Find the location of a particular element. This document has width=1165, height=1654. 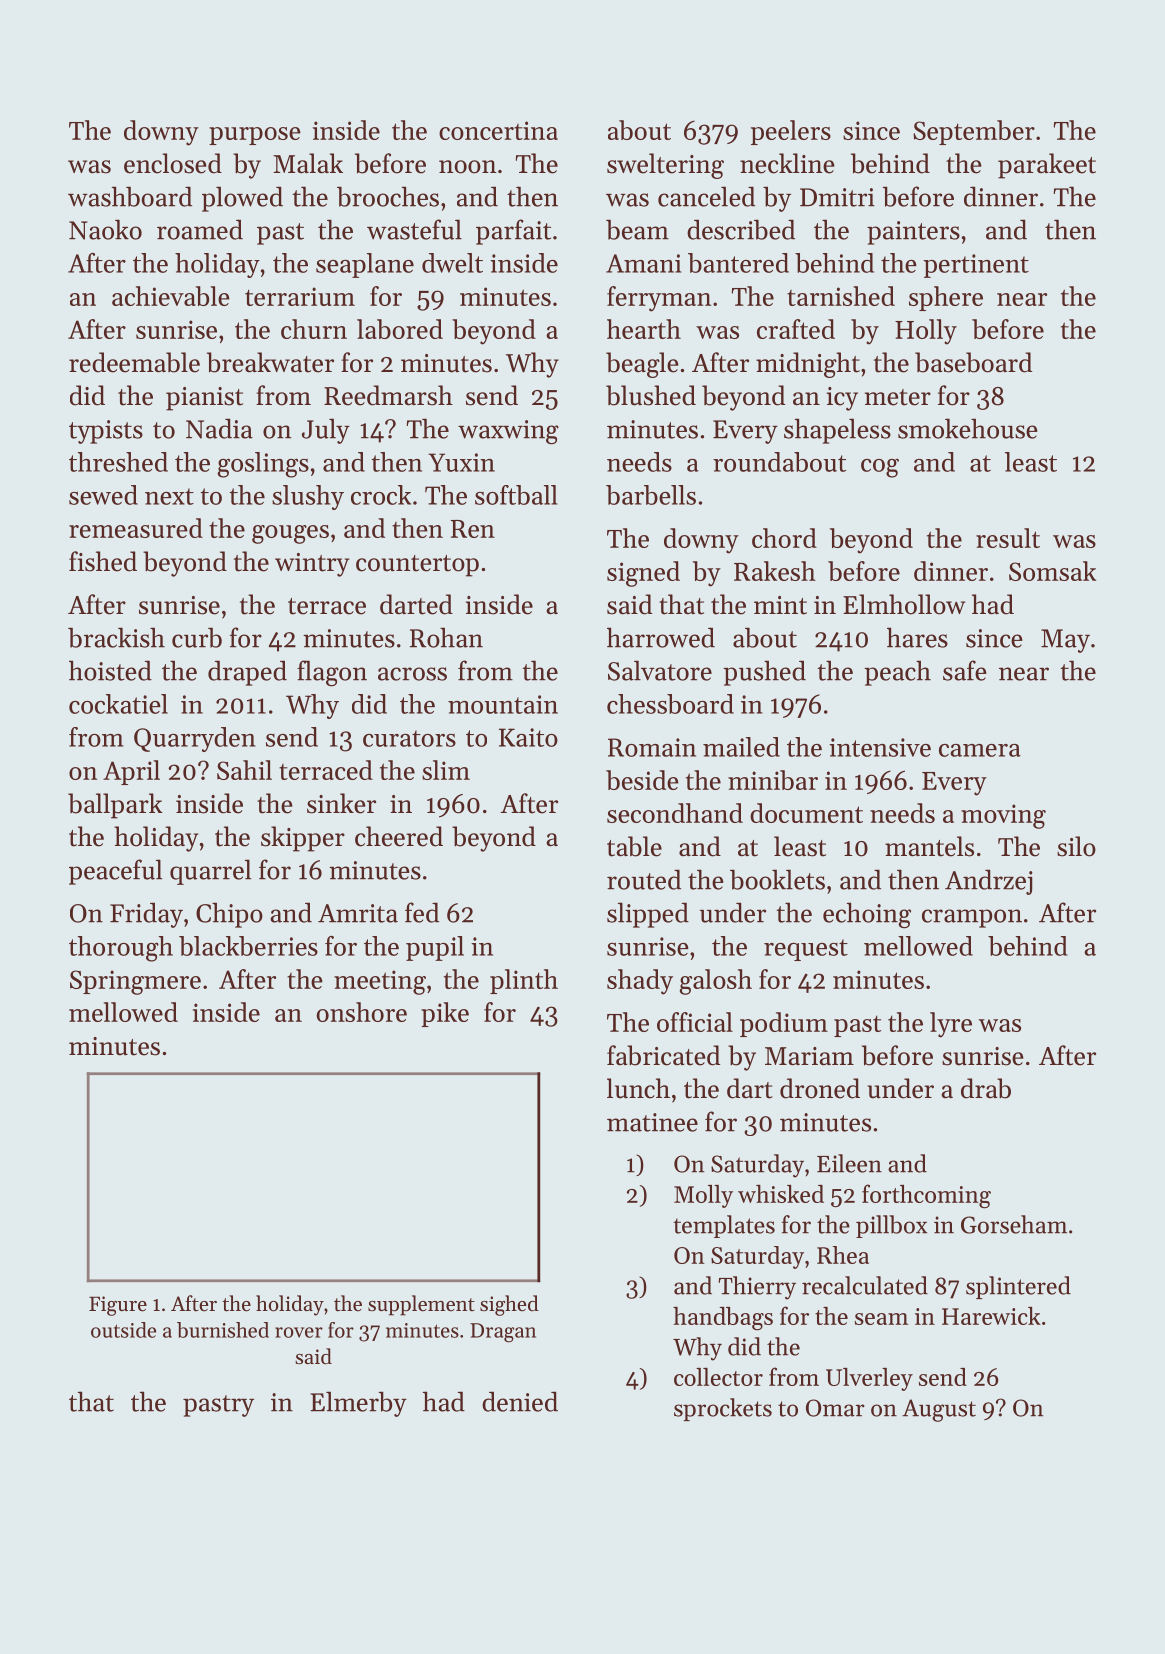

wintry is located at coordinates (312, 565).
